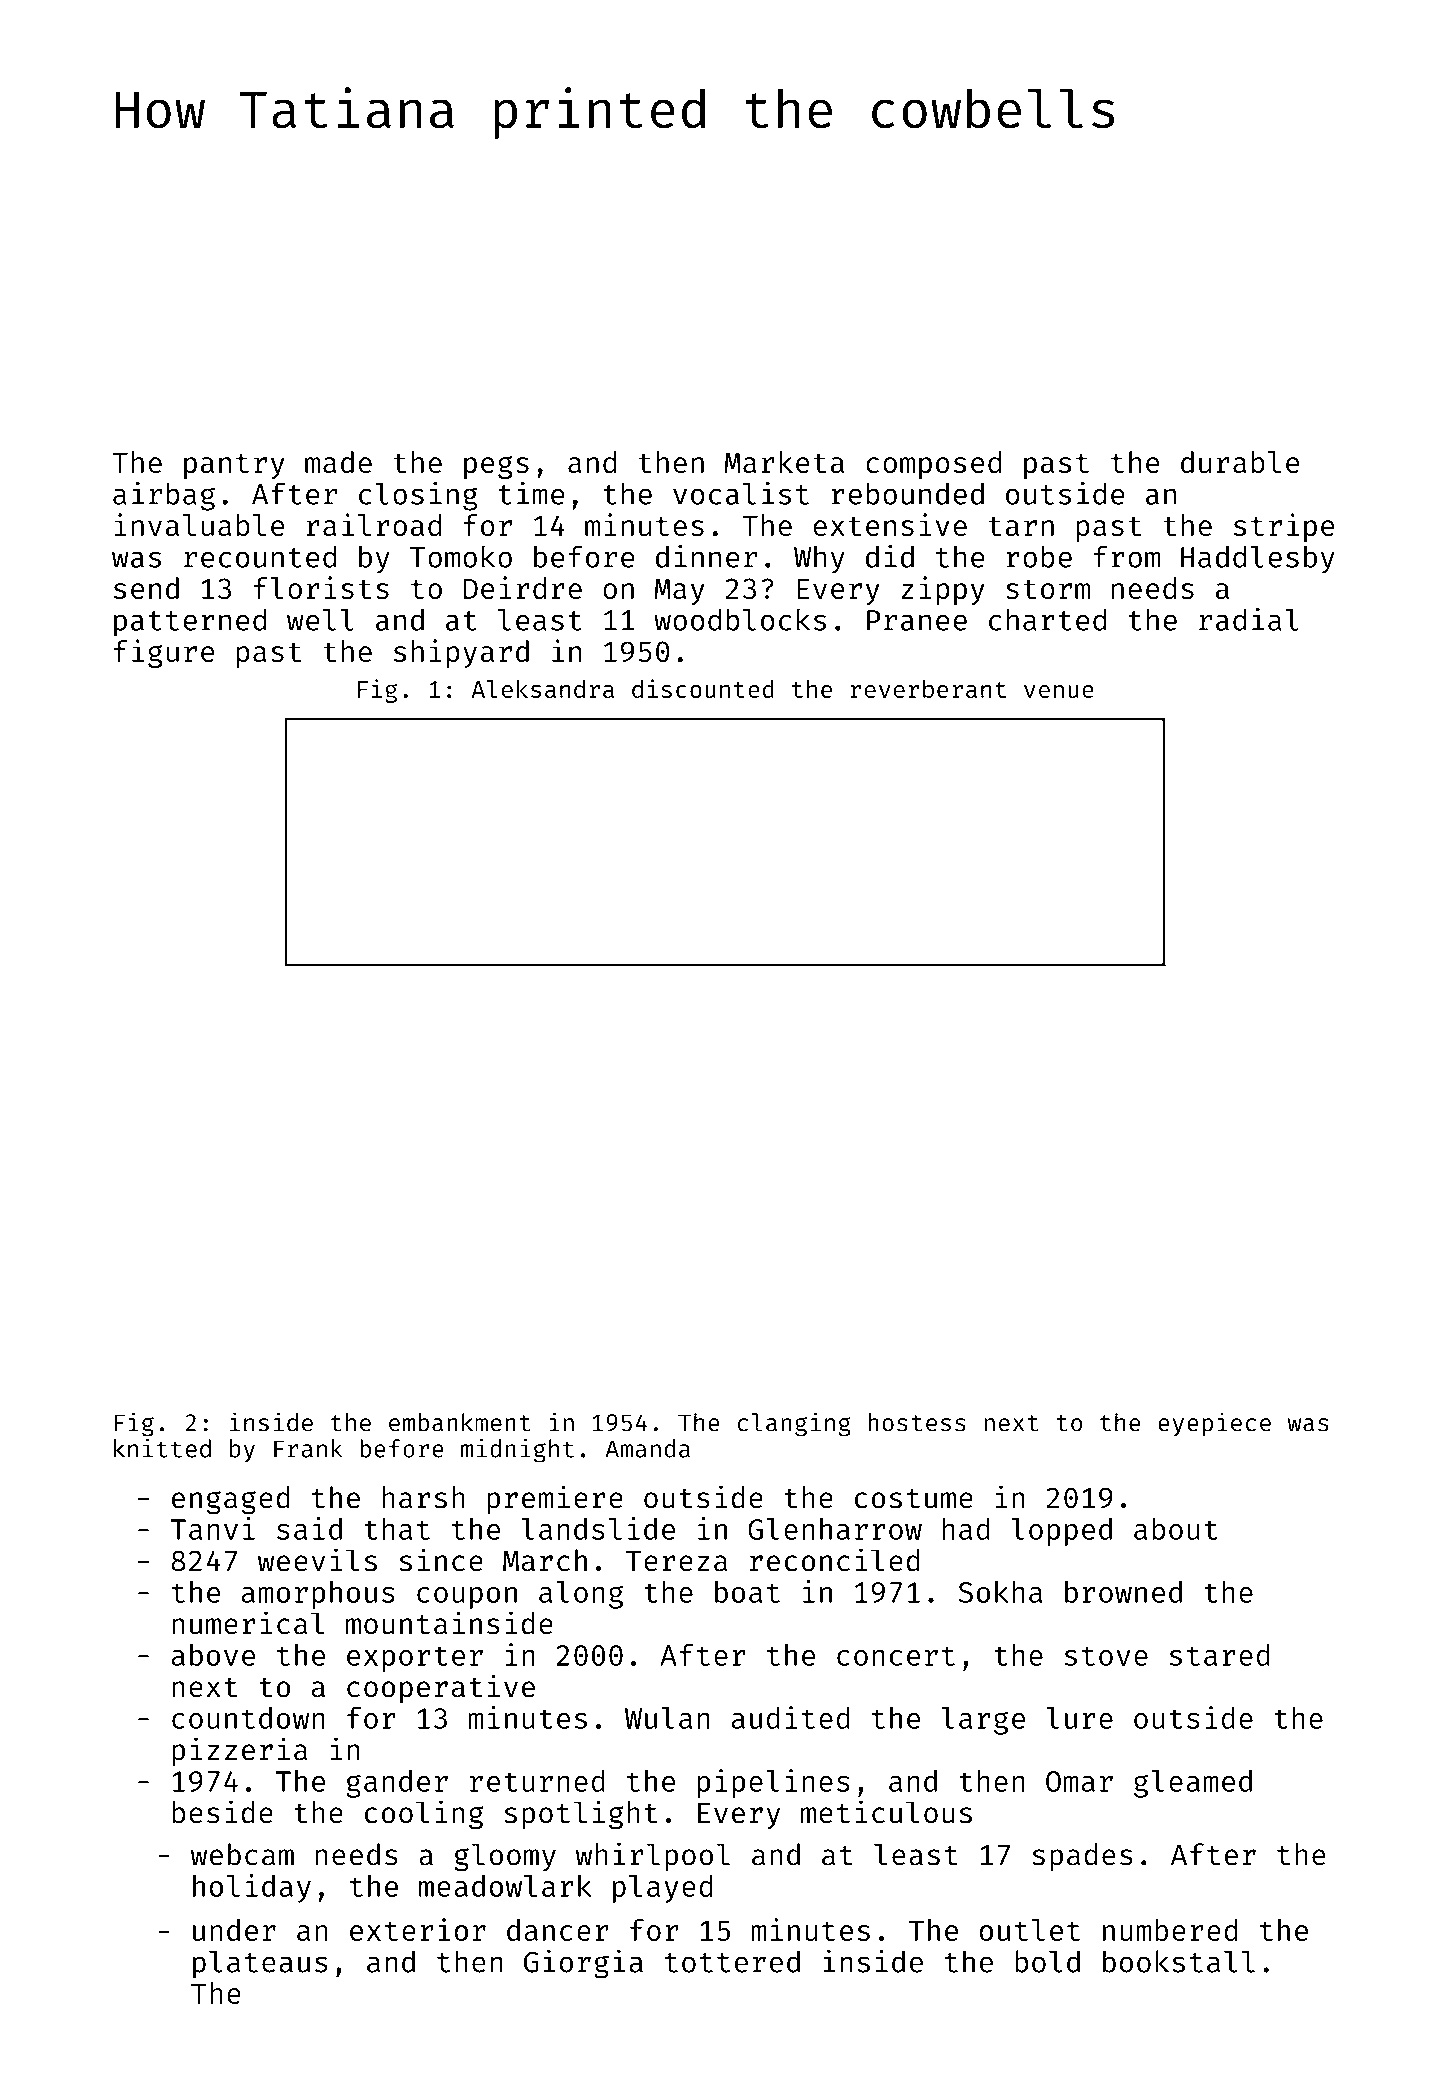  What do you see at coordinates (1127, 556) in the screenshot?
I see `from` at bounding box center [1127, 556].
